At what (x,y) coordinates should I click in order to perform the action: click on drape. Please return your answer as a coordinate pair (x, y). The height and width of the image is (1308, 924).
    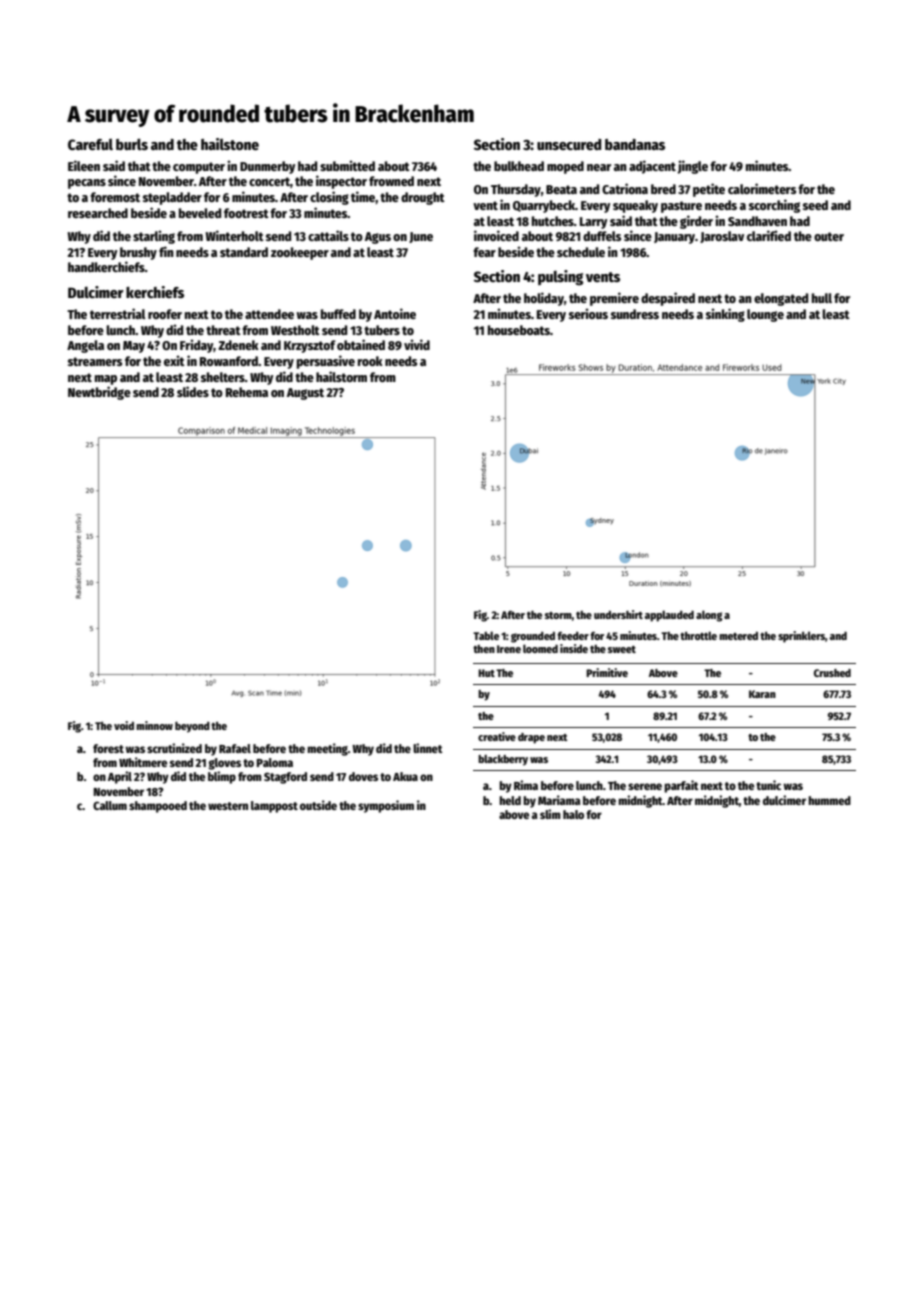
    Looking at the image, I should click on (531, 738).
